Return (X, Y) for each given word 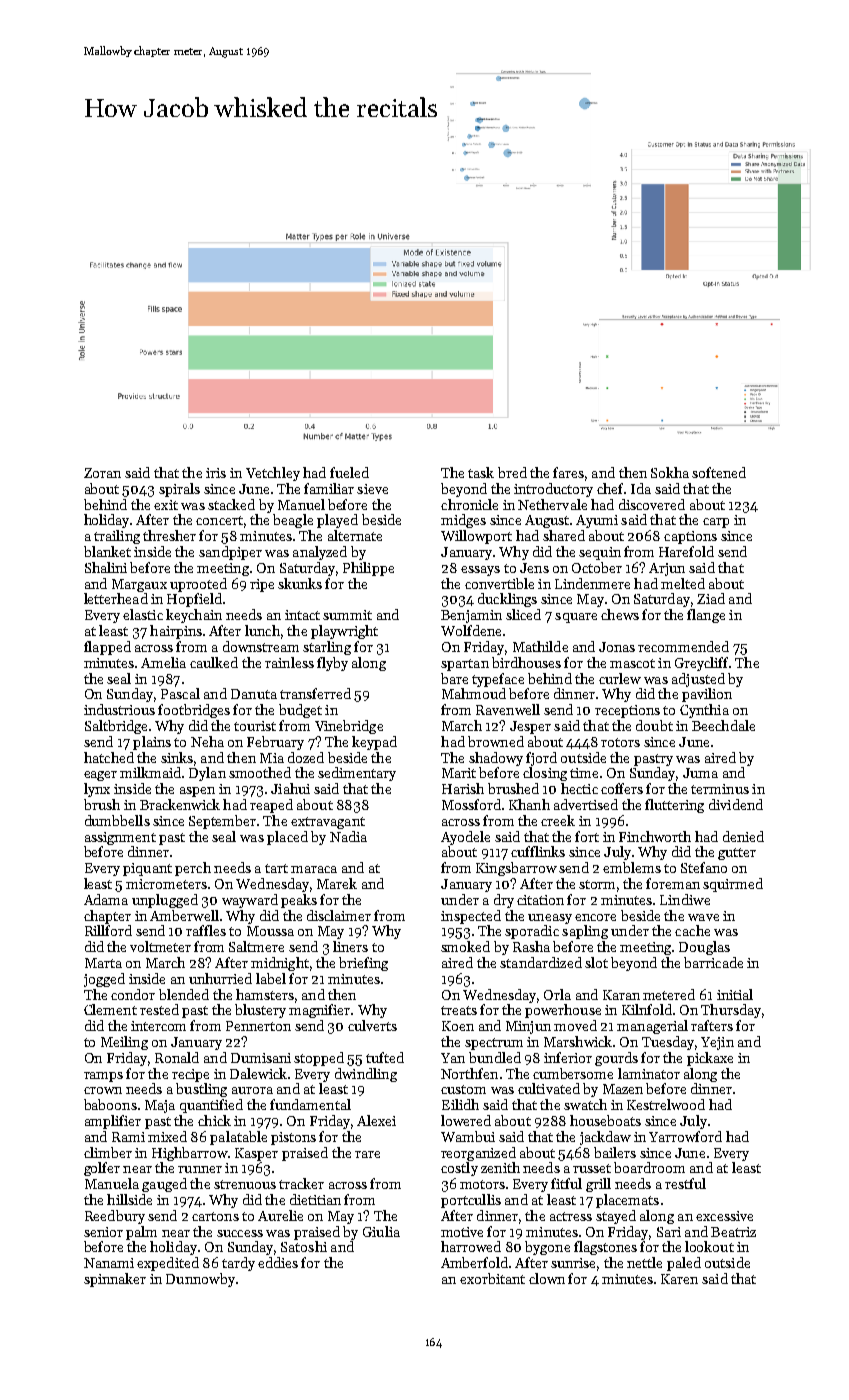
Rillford (108, 930)
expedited (168, 1264)
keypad (374, 743)
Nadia (348, 836)
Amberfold (474, 1262)
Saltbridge (116, 727)
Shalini (106, 567)
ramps (103, 1077)
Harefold (686, 551)
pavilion (707, 695)
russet (592, 1168)
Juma (700, 773)
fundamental (310, 1104)
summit (347, 615)
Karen (679, 1279)
